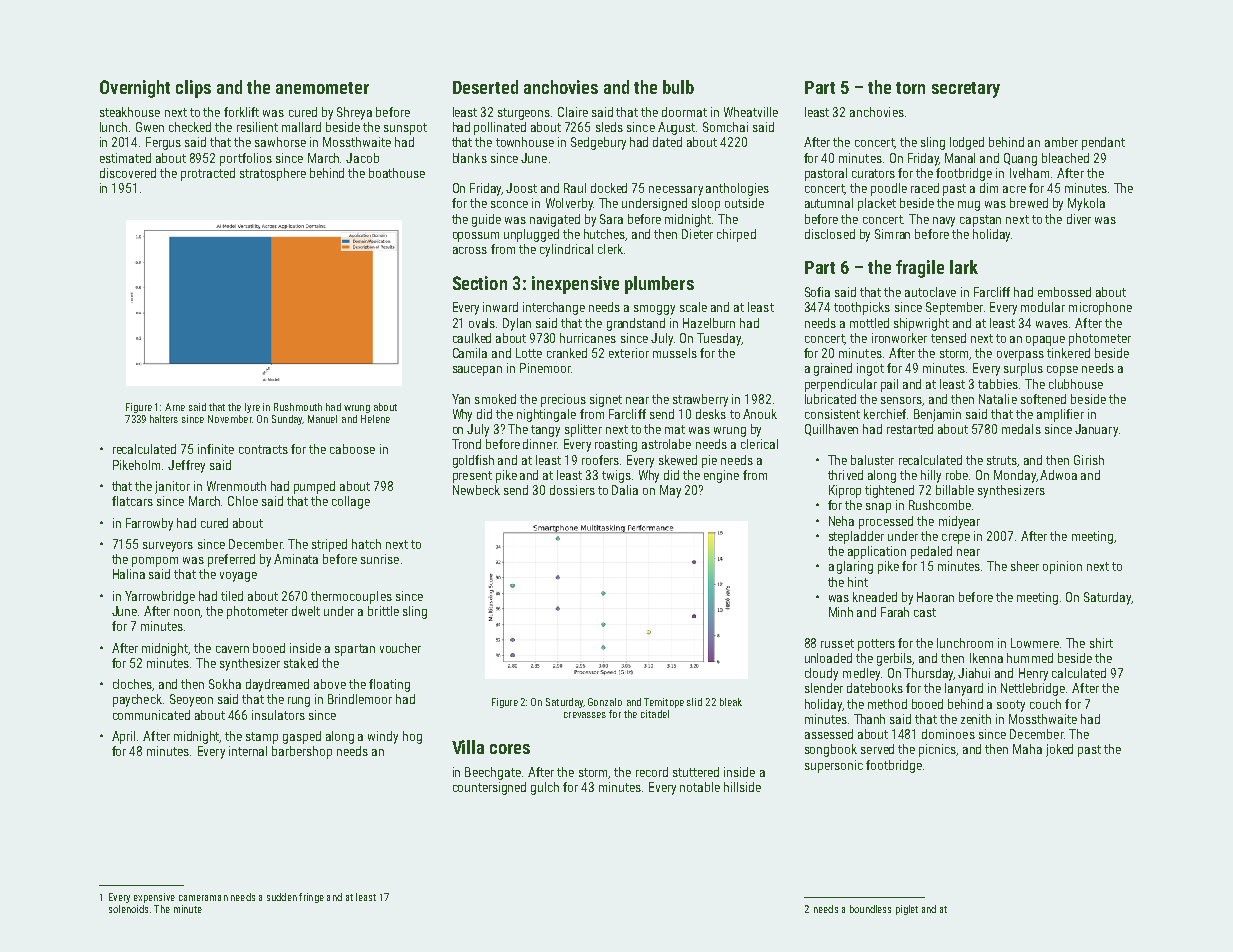 The height and width of the screenshot is (952, 1233). Describe the element at coordinates (610, 249) in the screenshot. I see `clerk` at that location.
